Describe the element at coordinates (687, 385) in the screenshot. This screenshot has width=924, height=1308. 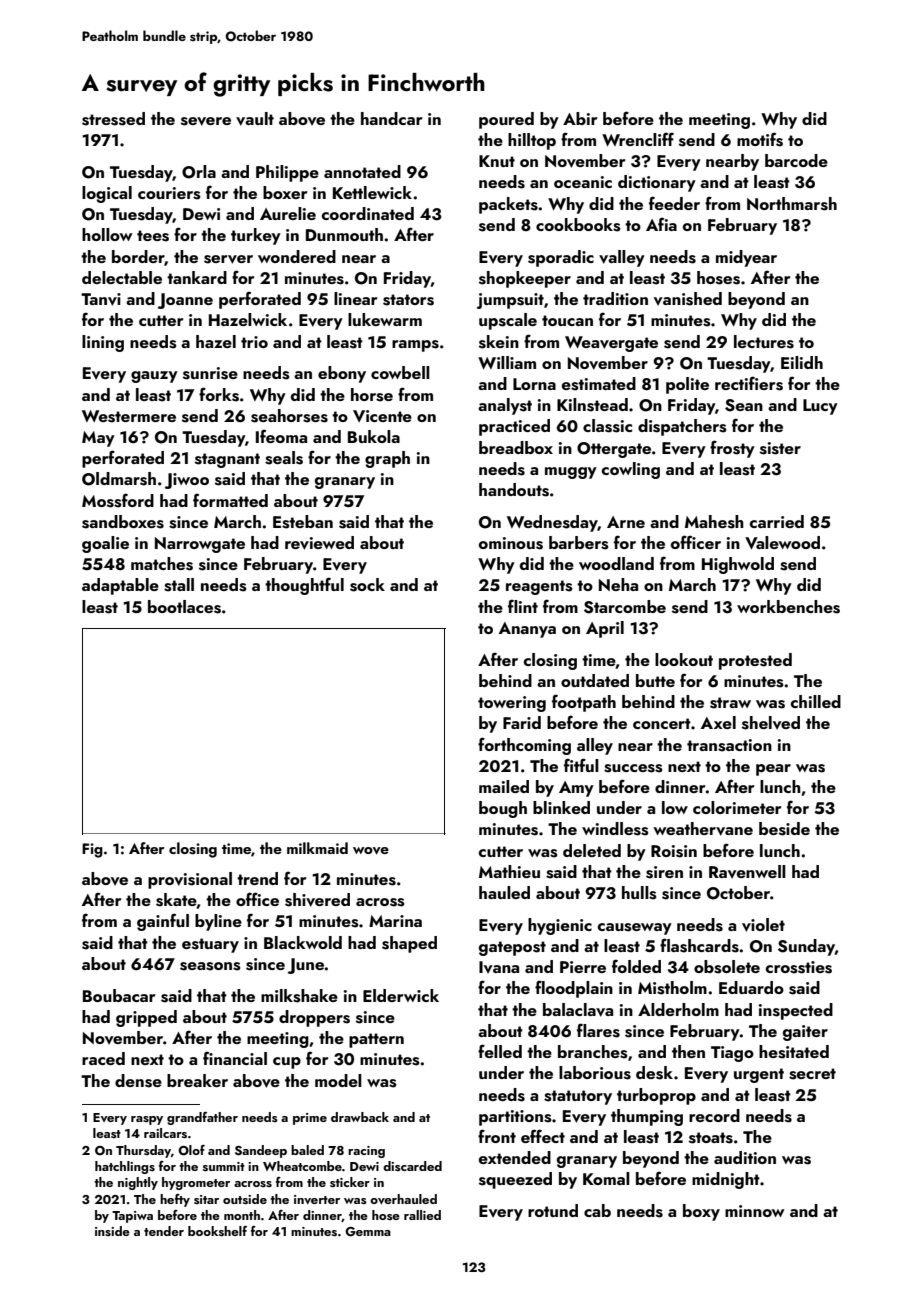
I see `polite` at that location.
